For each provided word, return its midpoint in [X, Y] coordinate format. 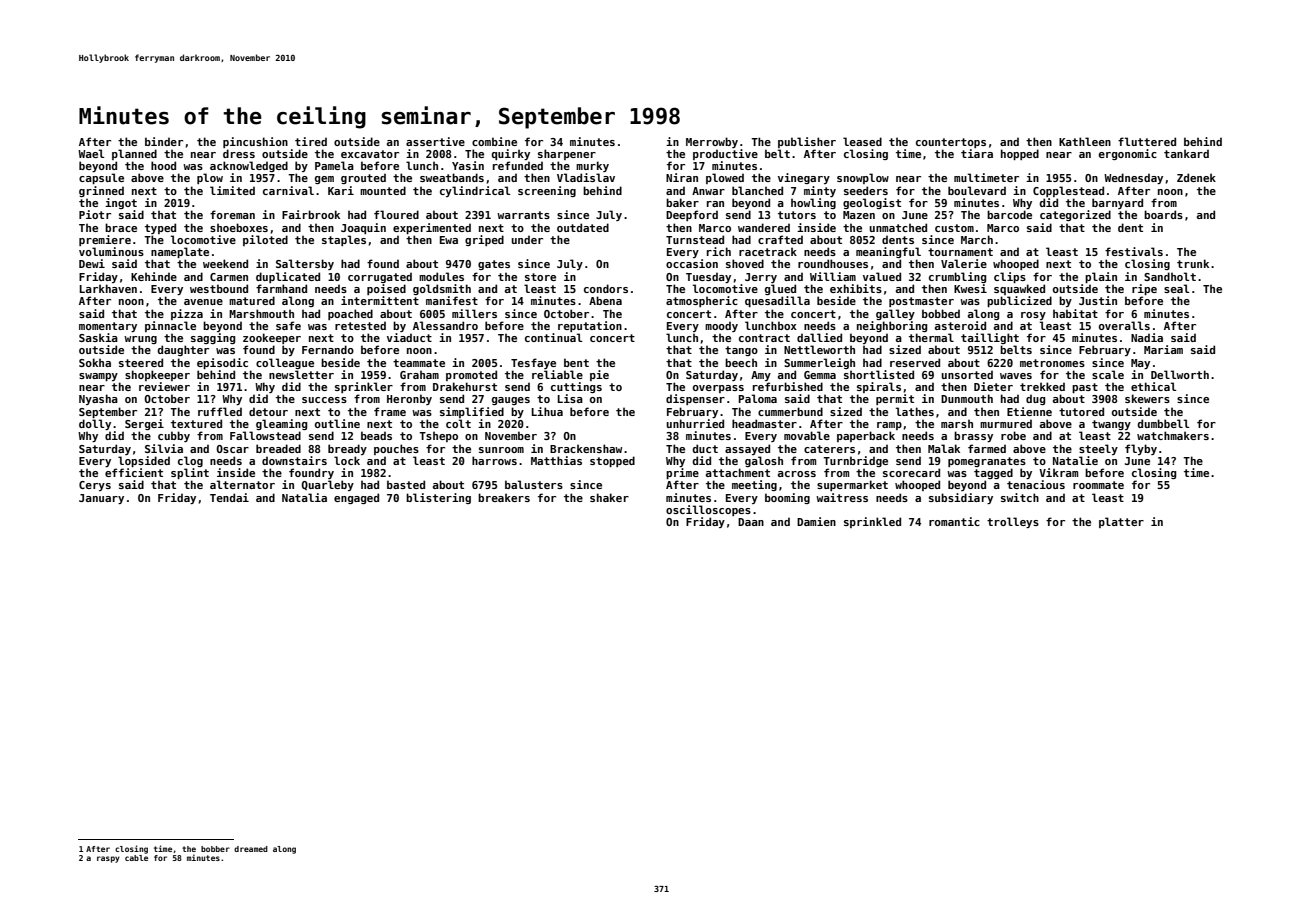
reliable [557, 374]
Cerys [95, 486]
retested [360, 325]
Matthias [556, 460]
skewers [1147, 398]
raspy [108, 859]
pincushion [255, 142]
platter [1121, 522]
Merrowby [712, 142]
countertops [951, 143]
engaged [356, 498]
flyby [1141, 449]
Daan [751, 522]
